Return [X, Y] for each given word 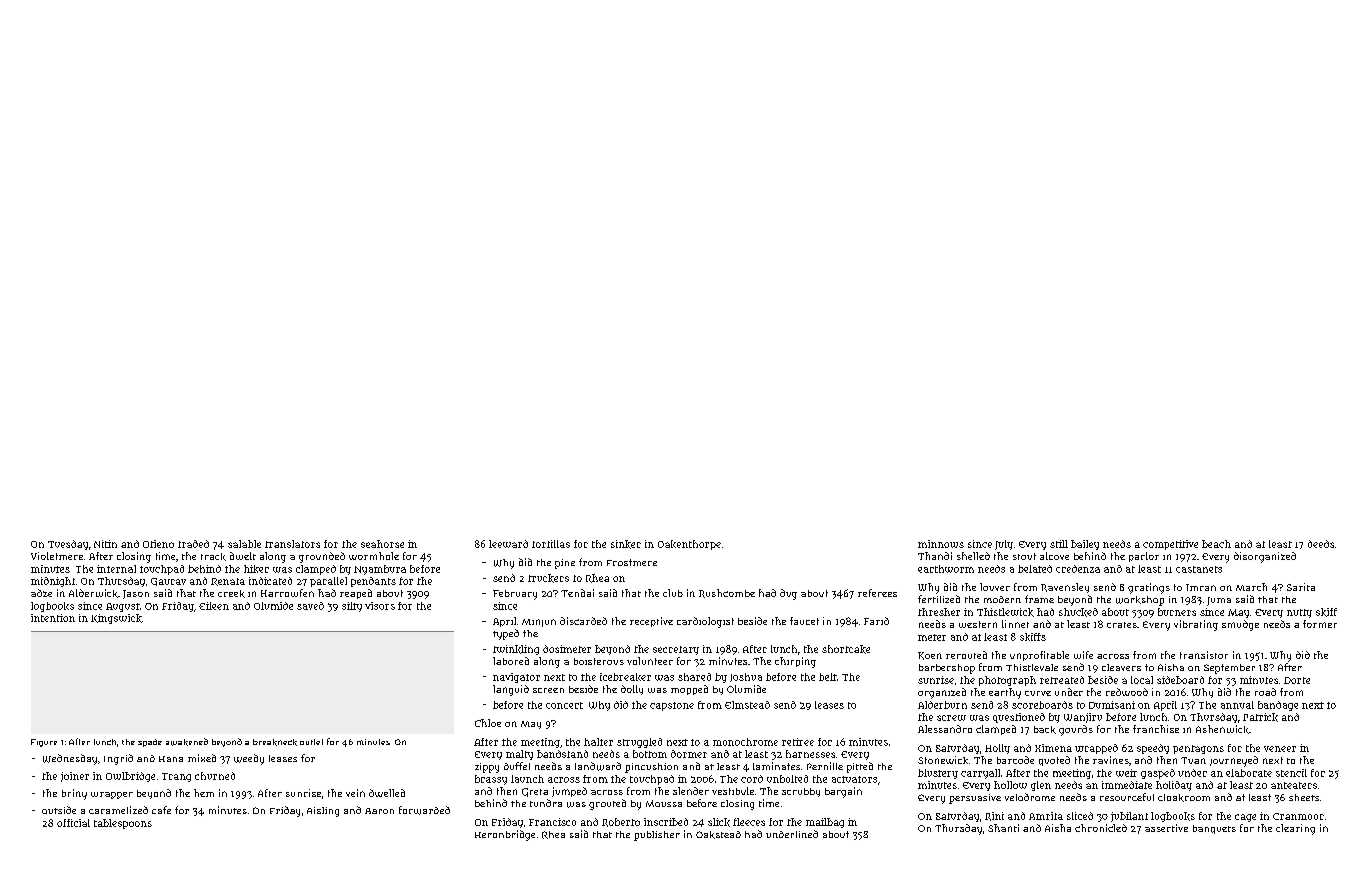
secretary [676, 650]
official [73, 823]
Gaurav [168, 582]
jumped [569, 792]
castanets [1199, 569]
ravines [1111, 760]
